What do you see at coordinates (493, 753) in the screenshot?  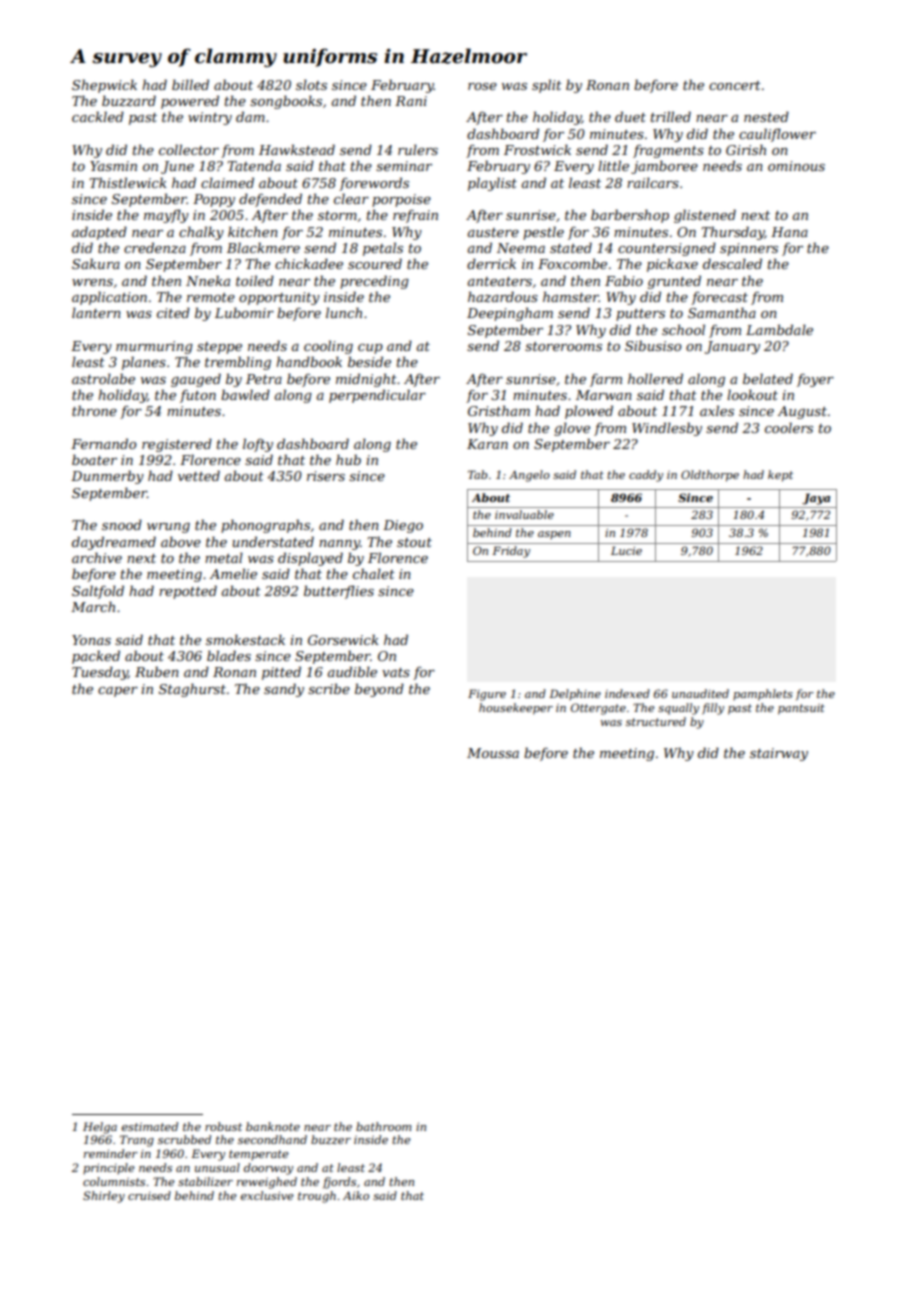 I see `Moussa` at bounding box center [493, 753].
